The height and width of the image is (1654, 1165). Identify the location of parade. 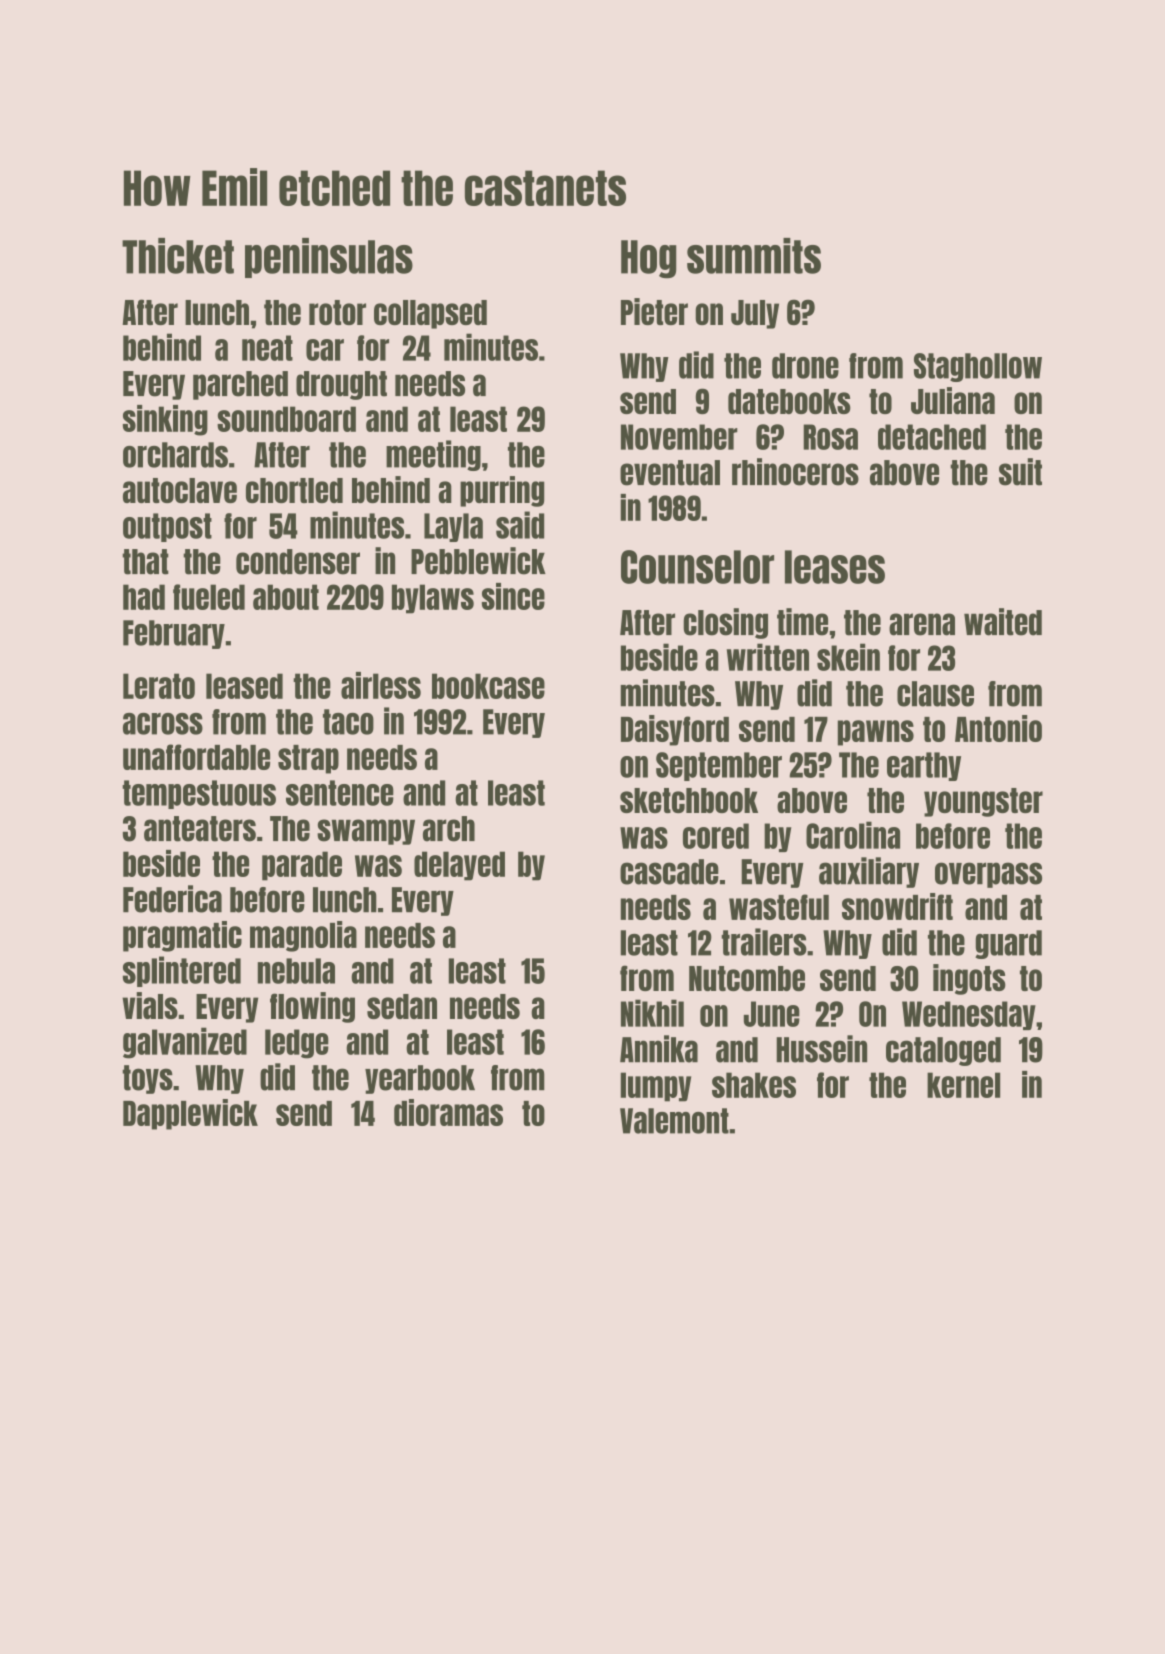
(302, 866).
